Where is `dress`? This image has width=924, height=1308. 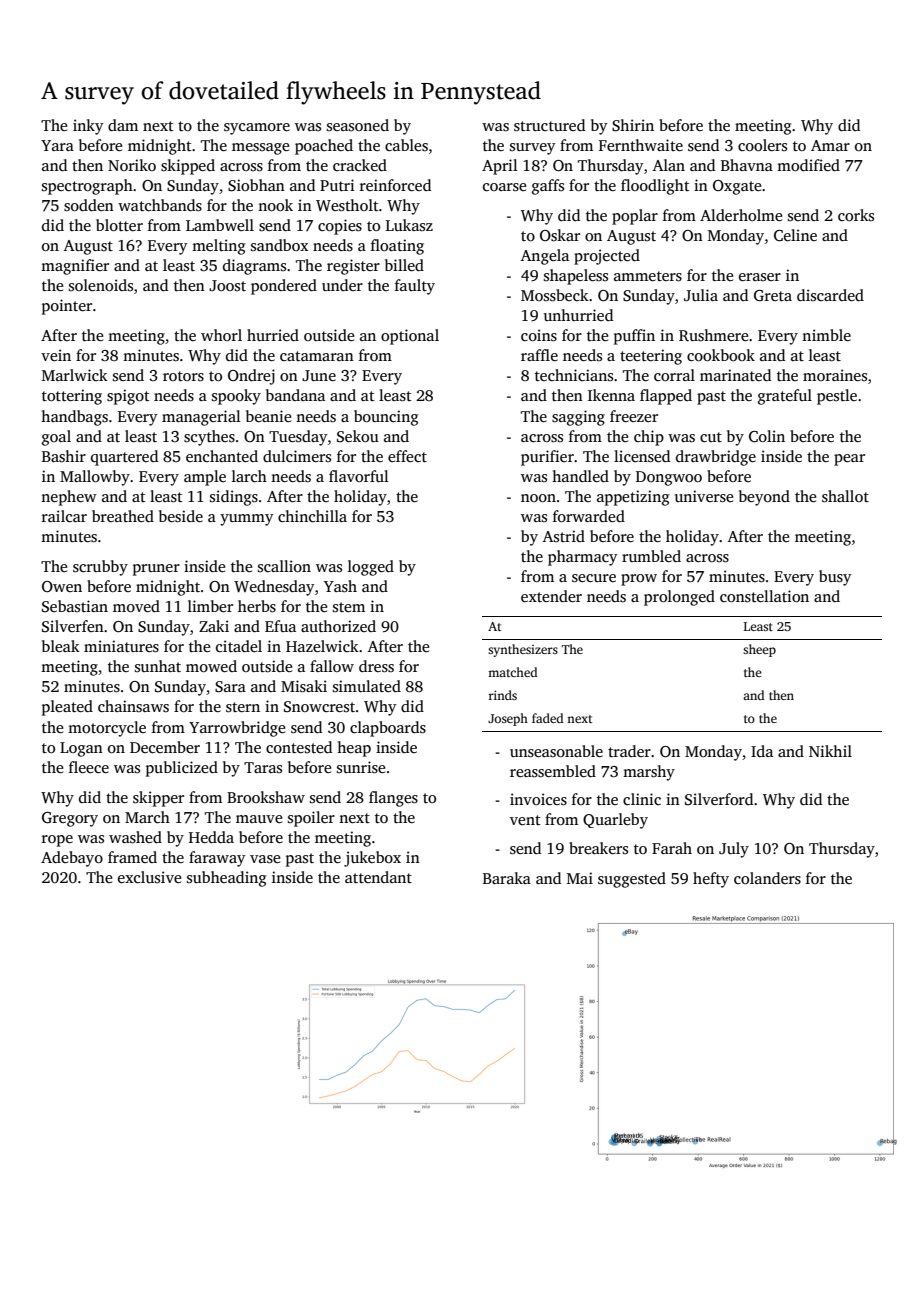 dress is located at coordinates (376, 666).
